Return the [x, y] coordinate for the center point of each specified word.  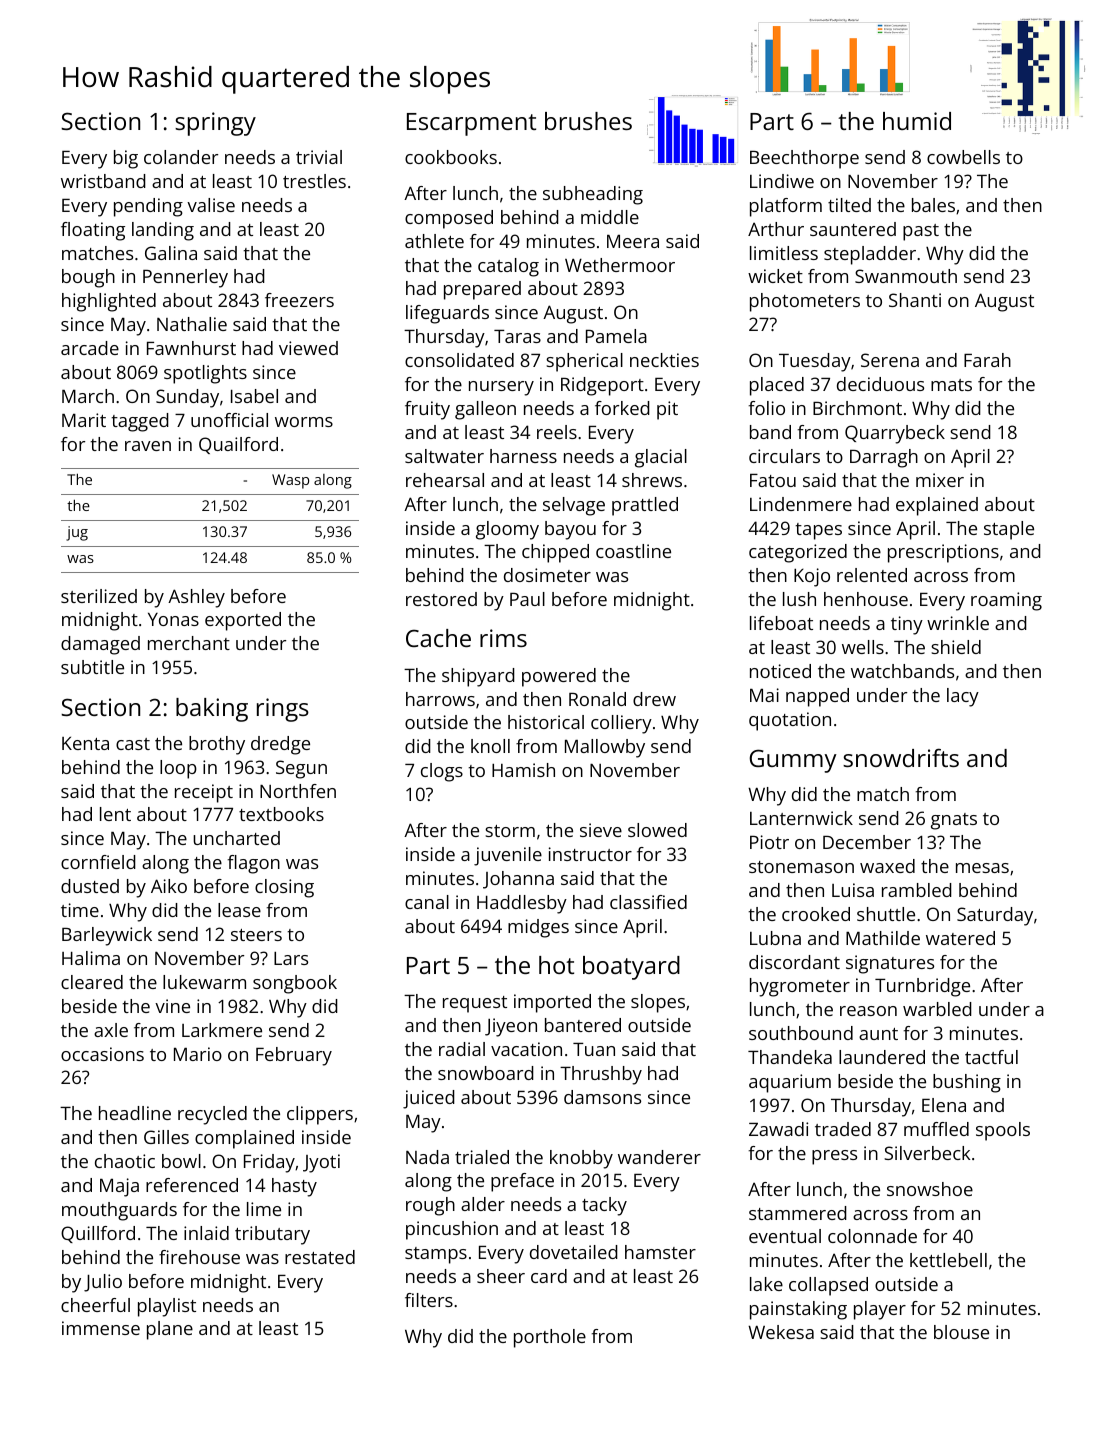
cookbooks [451, 157]
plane [170, 1330]
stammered [798, 1213]
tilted [849, 205]
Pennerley [185, 278]
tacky [604, 1206]
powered [559, 677]
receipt [204, 793]
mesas [982, 868]
